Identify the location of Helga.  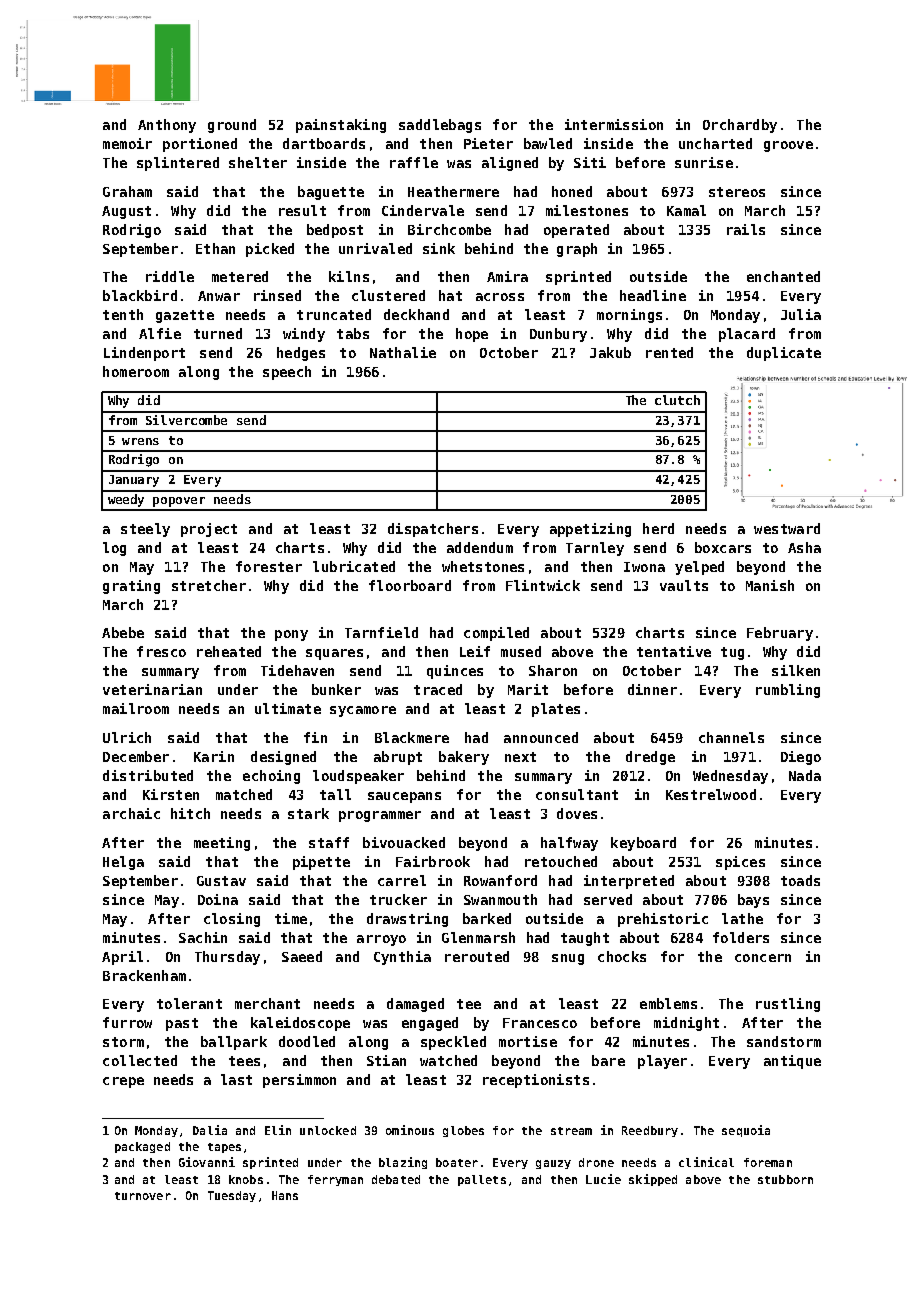
(123, 863).
